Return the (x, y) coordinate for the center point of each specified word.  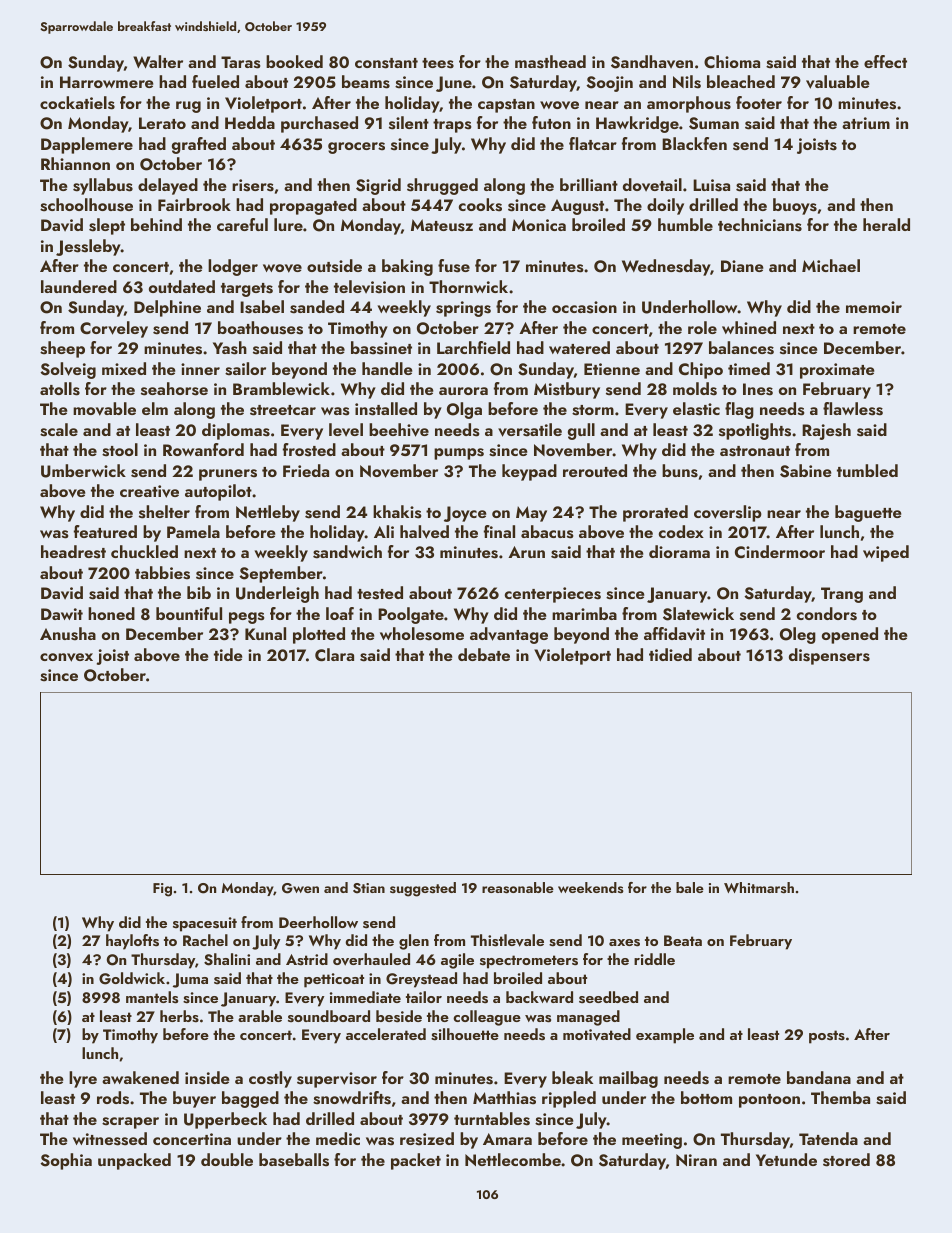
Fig (162, 890)
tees (438, 63)
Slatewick (698, 614)
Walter (158, 61)
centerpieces (553, 595)
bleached (741, 81)
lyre (83, 1079)
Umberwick (83, 471)
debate (484, 654)
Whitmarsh (759, 887)
